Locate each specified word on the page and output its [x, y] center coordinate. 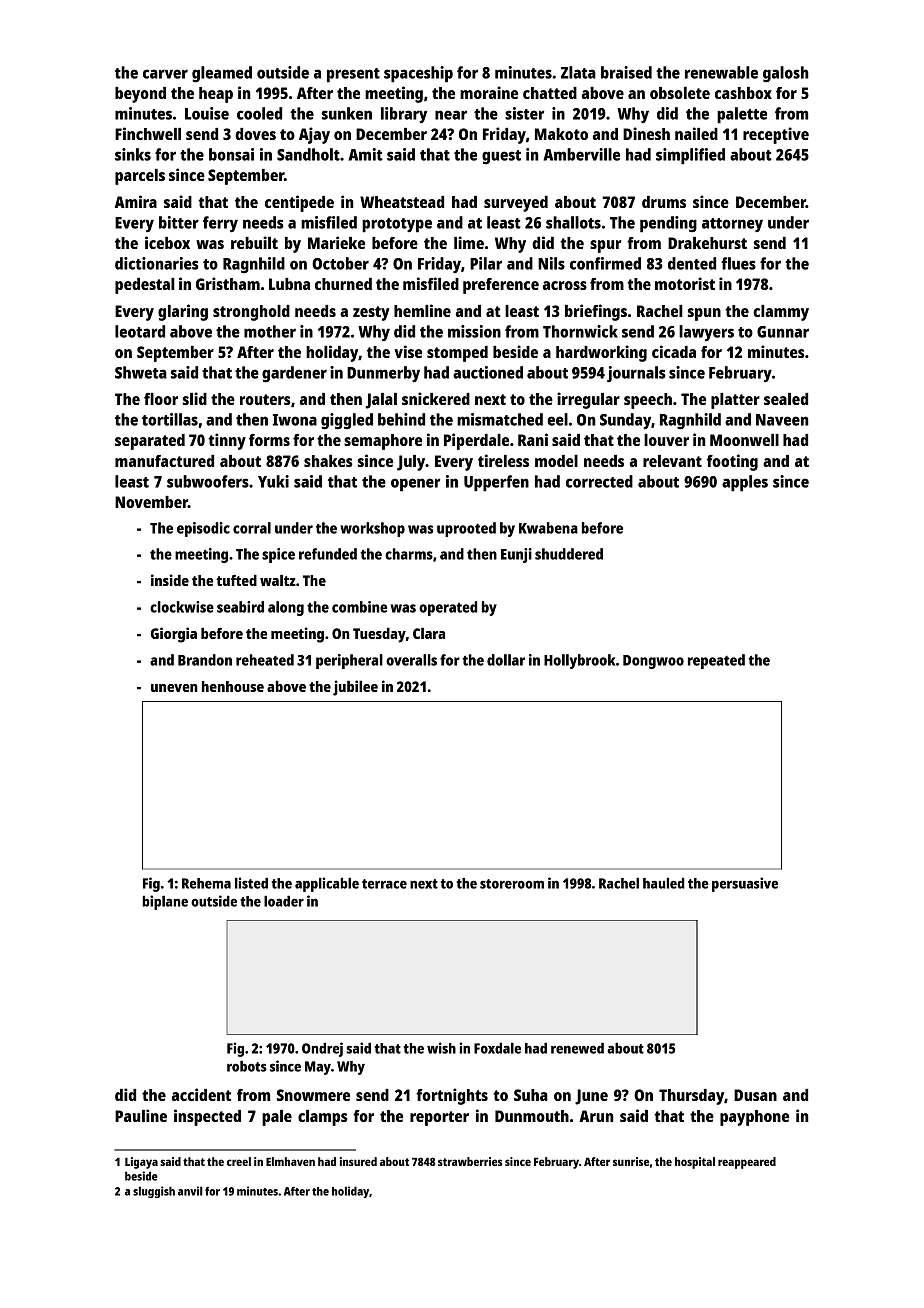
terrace [384, 884]
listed [251, 883]
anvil [190, 1191]
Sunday [625, 421]
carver [165, 74]
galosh [786, 74]
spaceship [418, 74]
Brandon [205, 660]
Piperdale [476, 441]
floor [161, 399]
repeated [716, 661]
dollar [506, 660]
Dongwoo [653, 662]
